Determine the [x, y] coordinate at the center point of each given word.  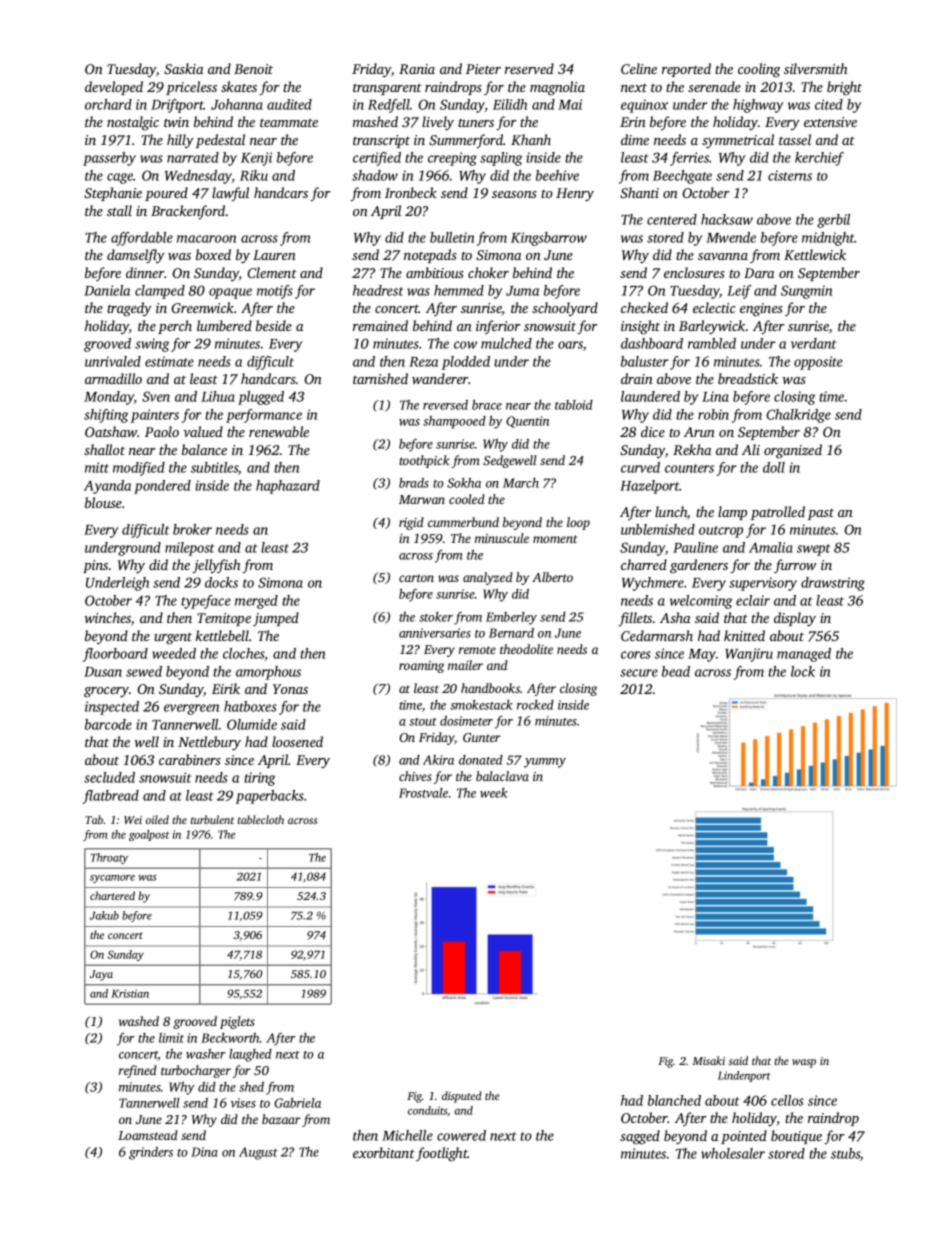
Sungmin [806, 292]
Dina [204, 1152]
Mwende [731, 237]
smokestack [481, 705]
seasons [514, 194]
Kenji [256, 159]
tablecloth [261, 819]
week [494, 793]
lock [803, 671]
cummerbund [463, 522]
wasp [804, 1063]
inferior [498, 327]
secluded [109, 777]
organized [793, 451]
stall [119, 210]
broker [192, 529]
